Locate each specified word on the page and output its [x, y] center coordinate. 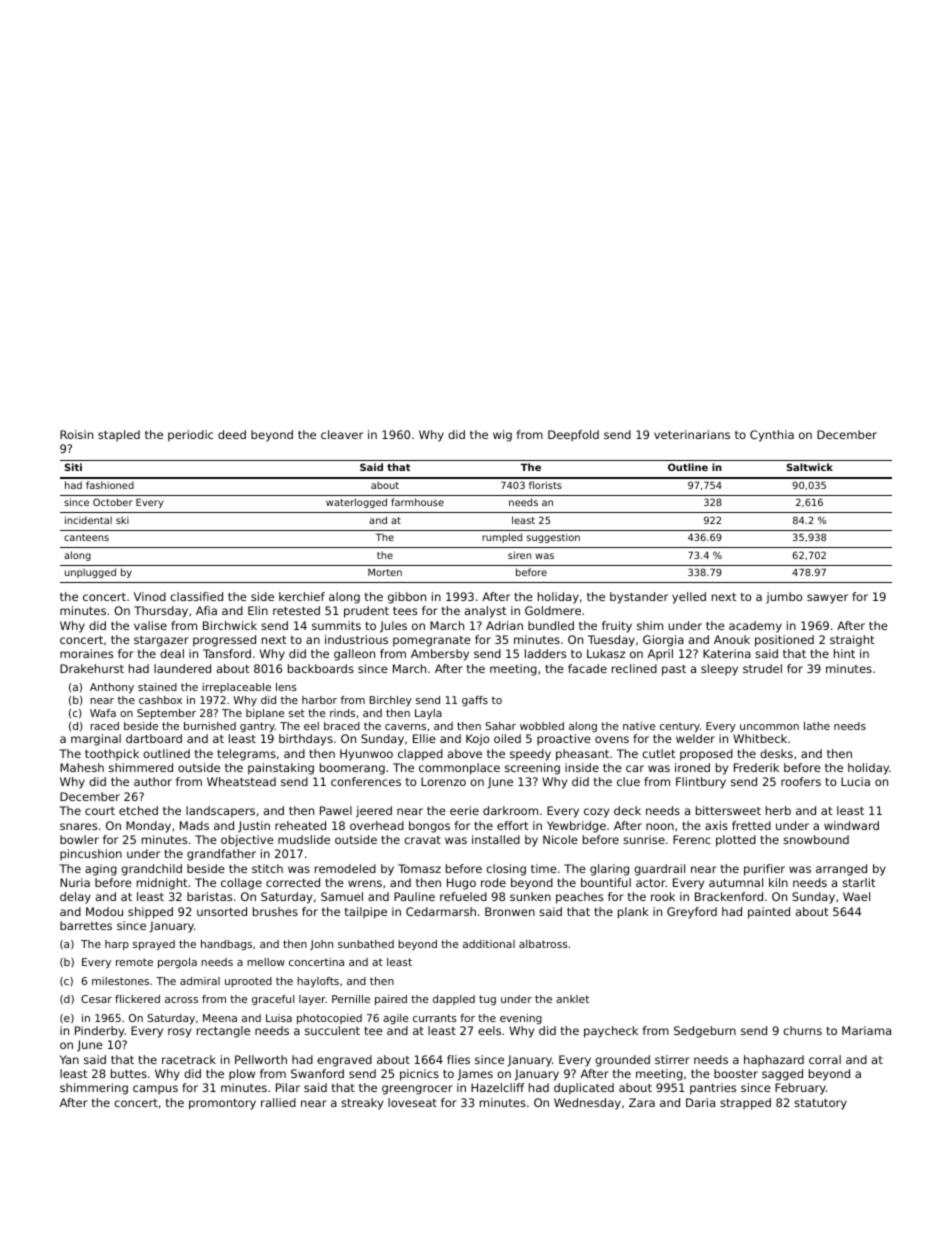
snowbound [816, 839]
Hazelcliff [498, 1087]
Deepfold [573, 436]
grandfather [221, 855]
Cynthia [772, 436]
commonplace [459, 769]
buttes [129, 1073]
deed [232, 434]
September [166, 714]
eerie [464, 810]
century [680, 727]
